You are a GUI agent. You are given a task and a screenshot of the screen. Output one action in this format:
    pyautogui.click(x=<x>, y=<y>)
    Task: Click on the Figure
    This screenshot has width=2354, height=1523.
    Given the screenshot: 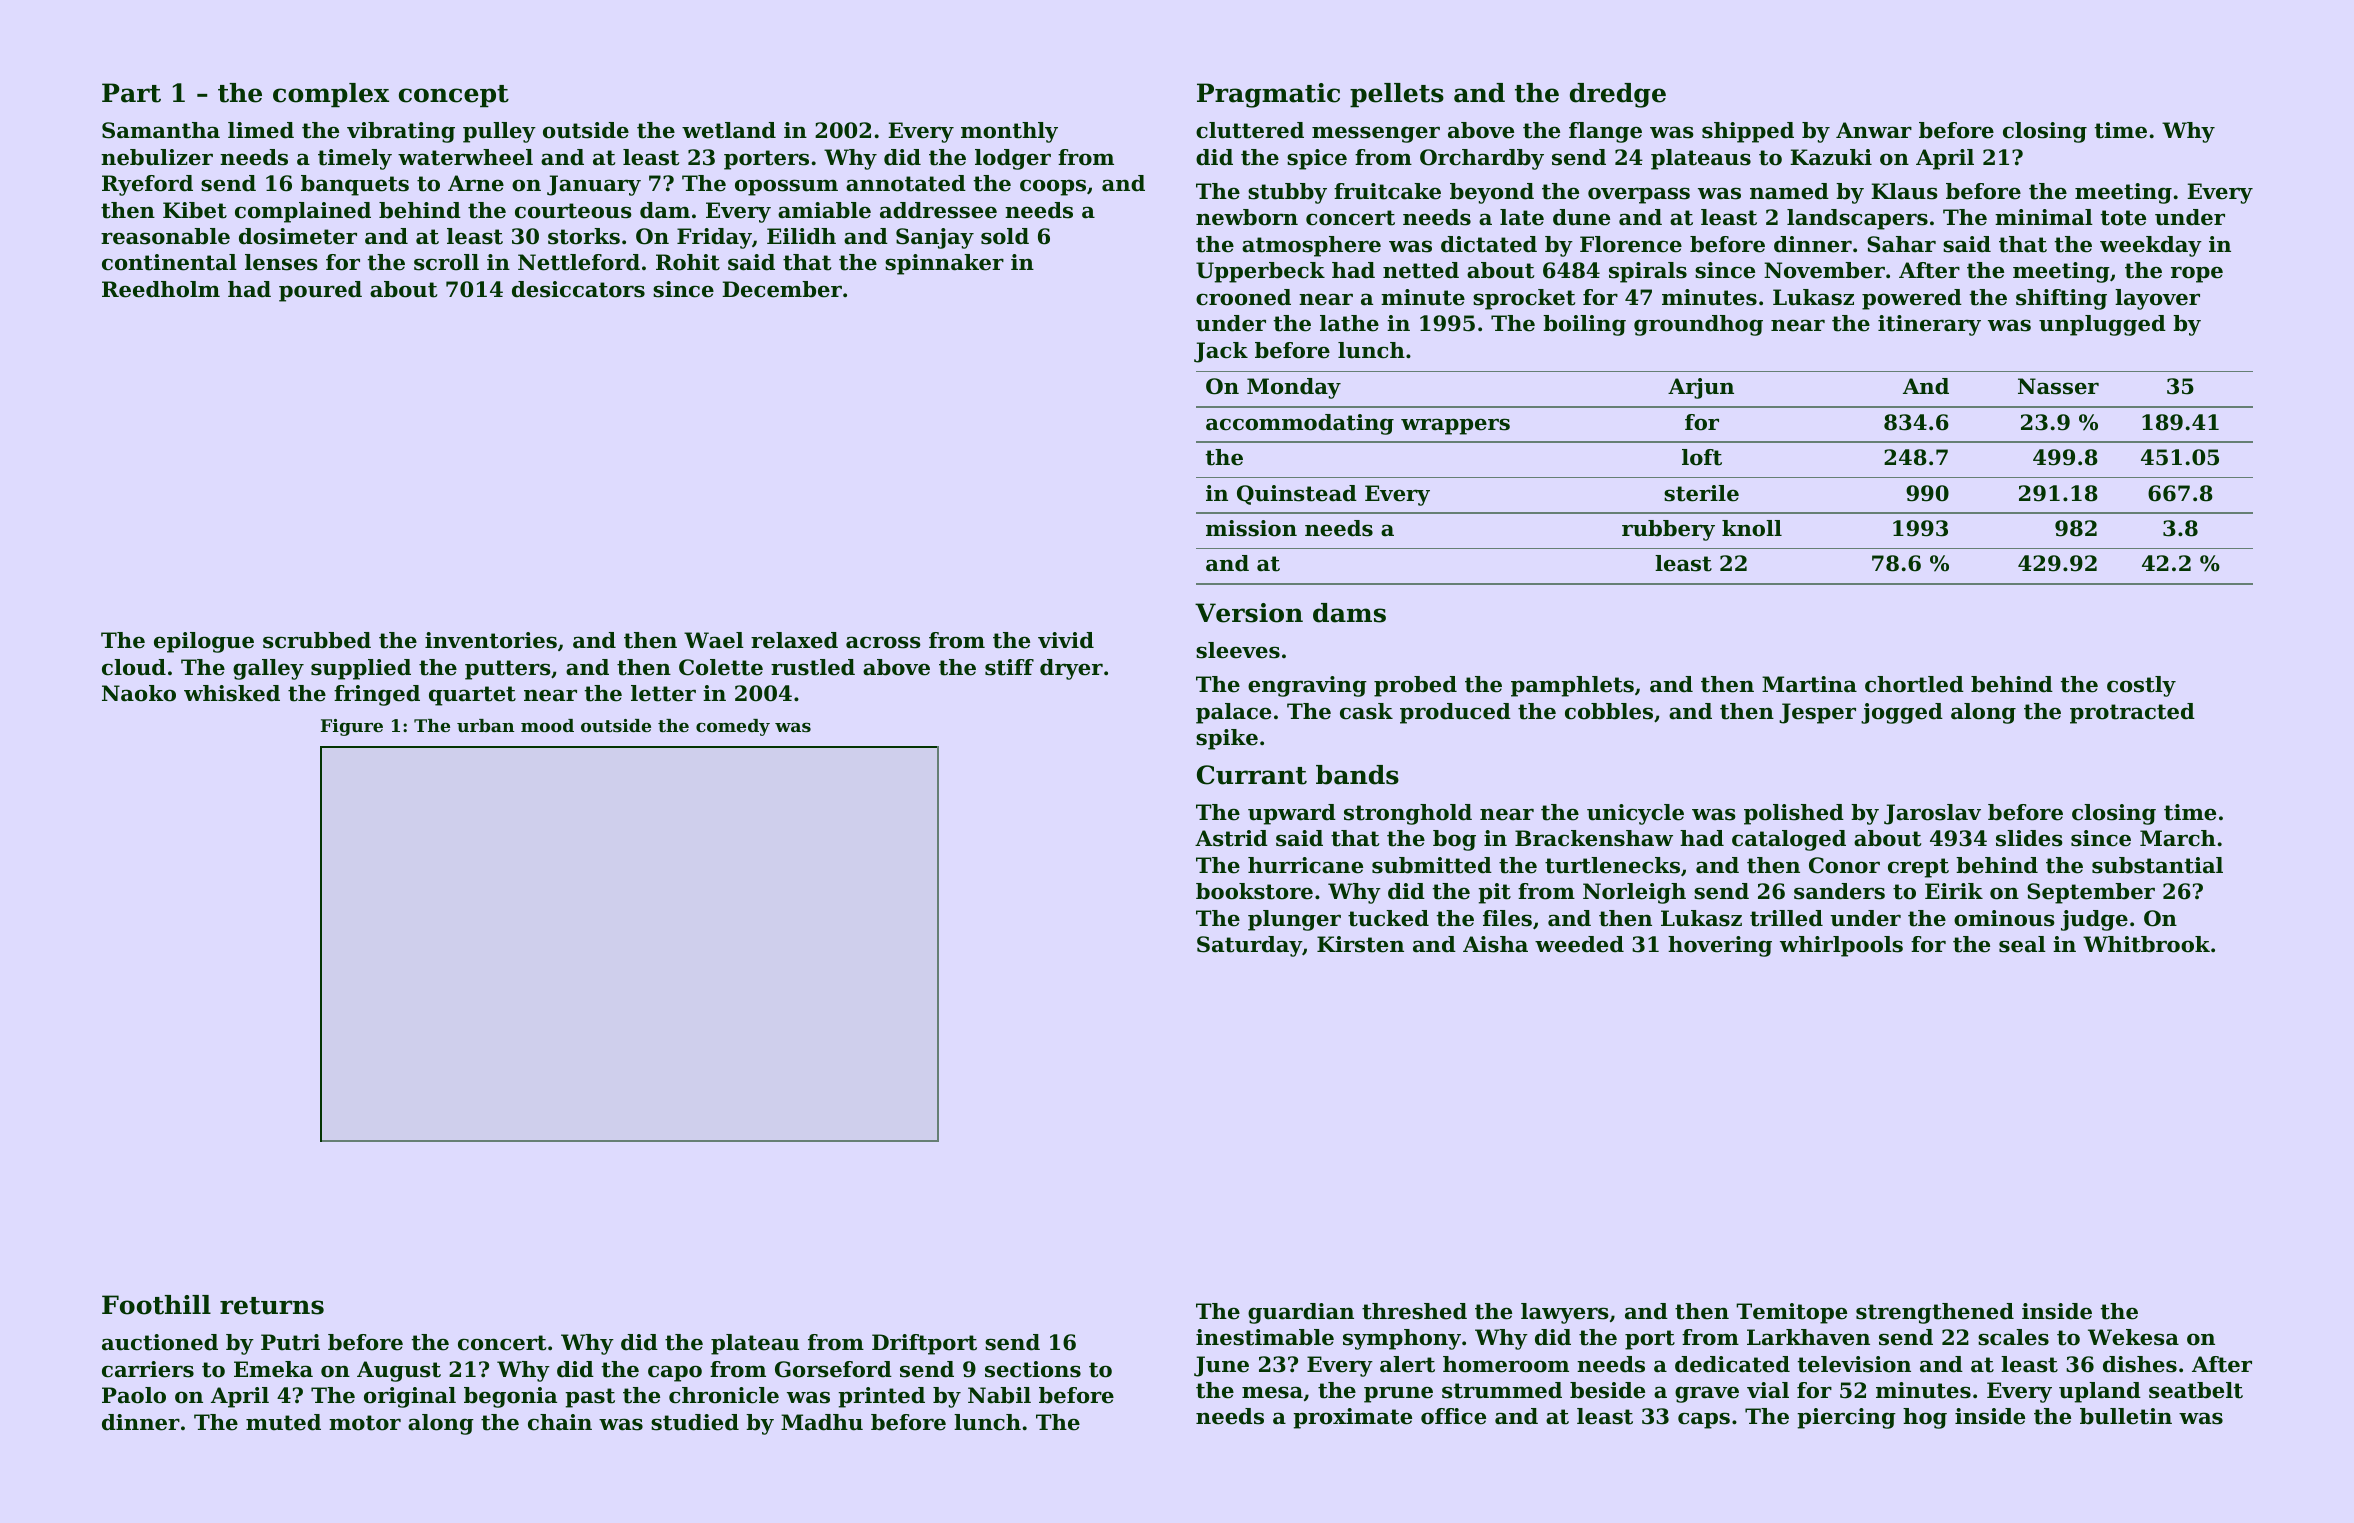 What is the action you would take?
    pyautogui.click(x=352, y=727)
